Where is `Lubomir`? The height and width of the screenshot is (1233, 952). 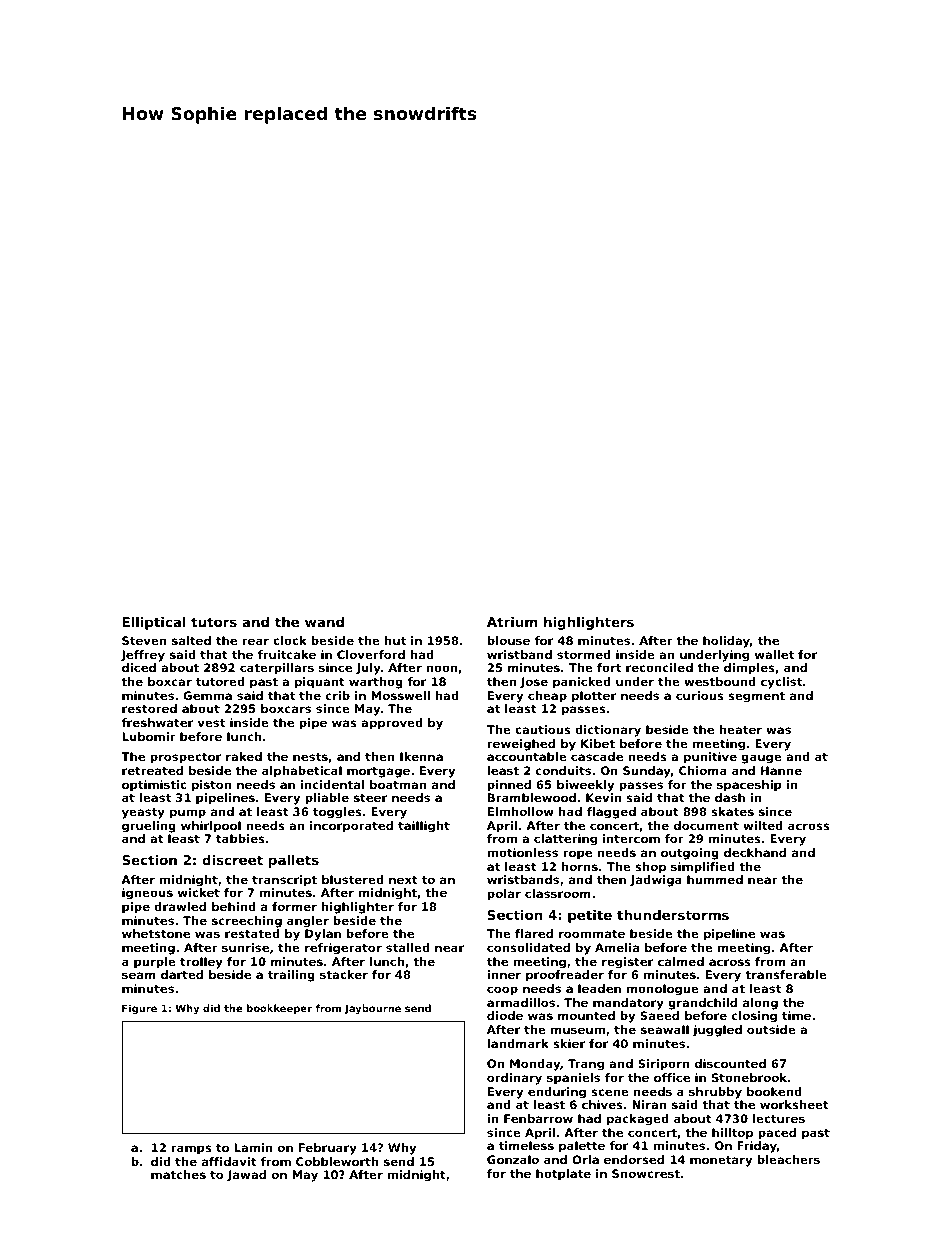
Lubomir is located at coordinates (149, 736).
